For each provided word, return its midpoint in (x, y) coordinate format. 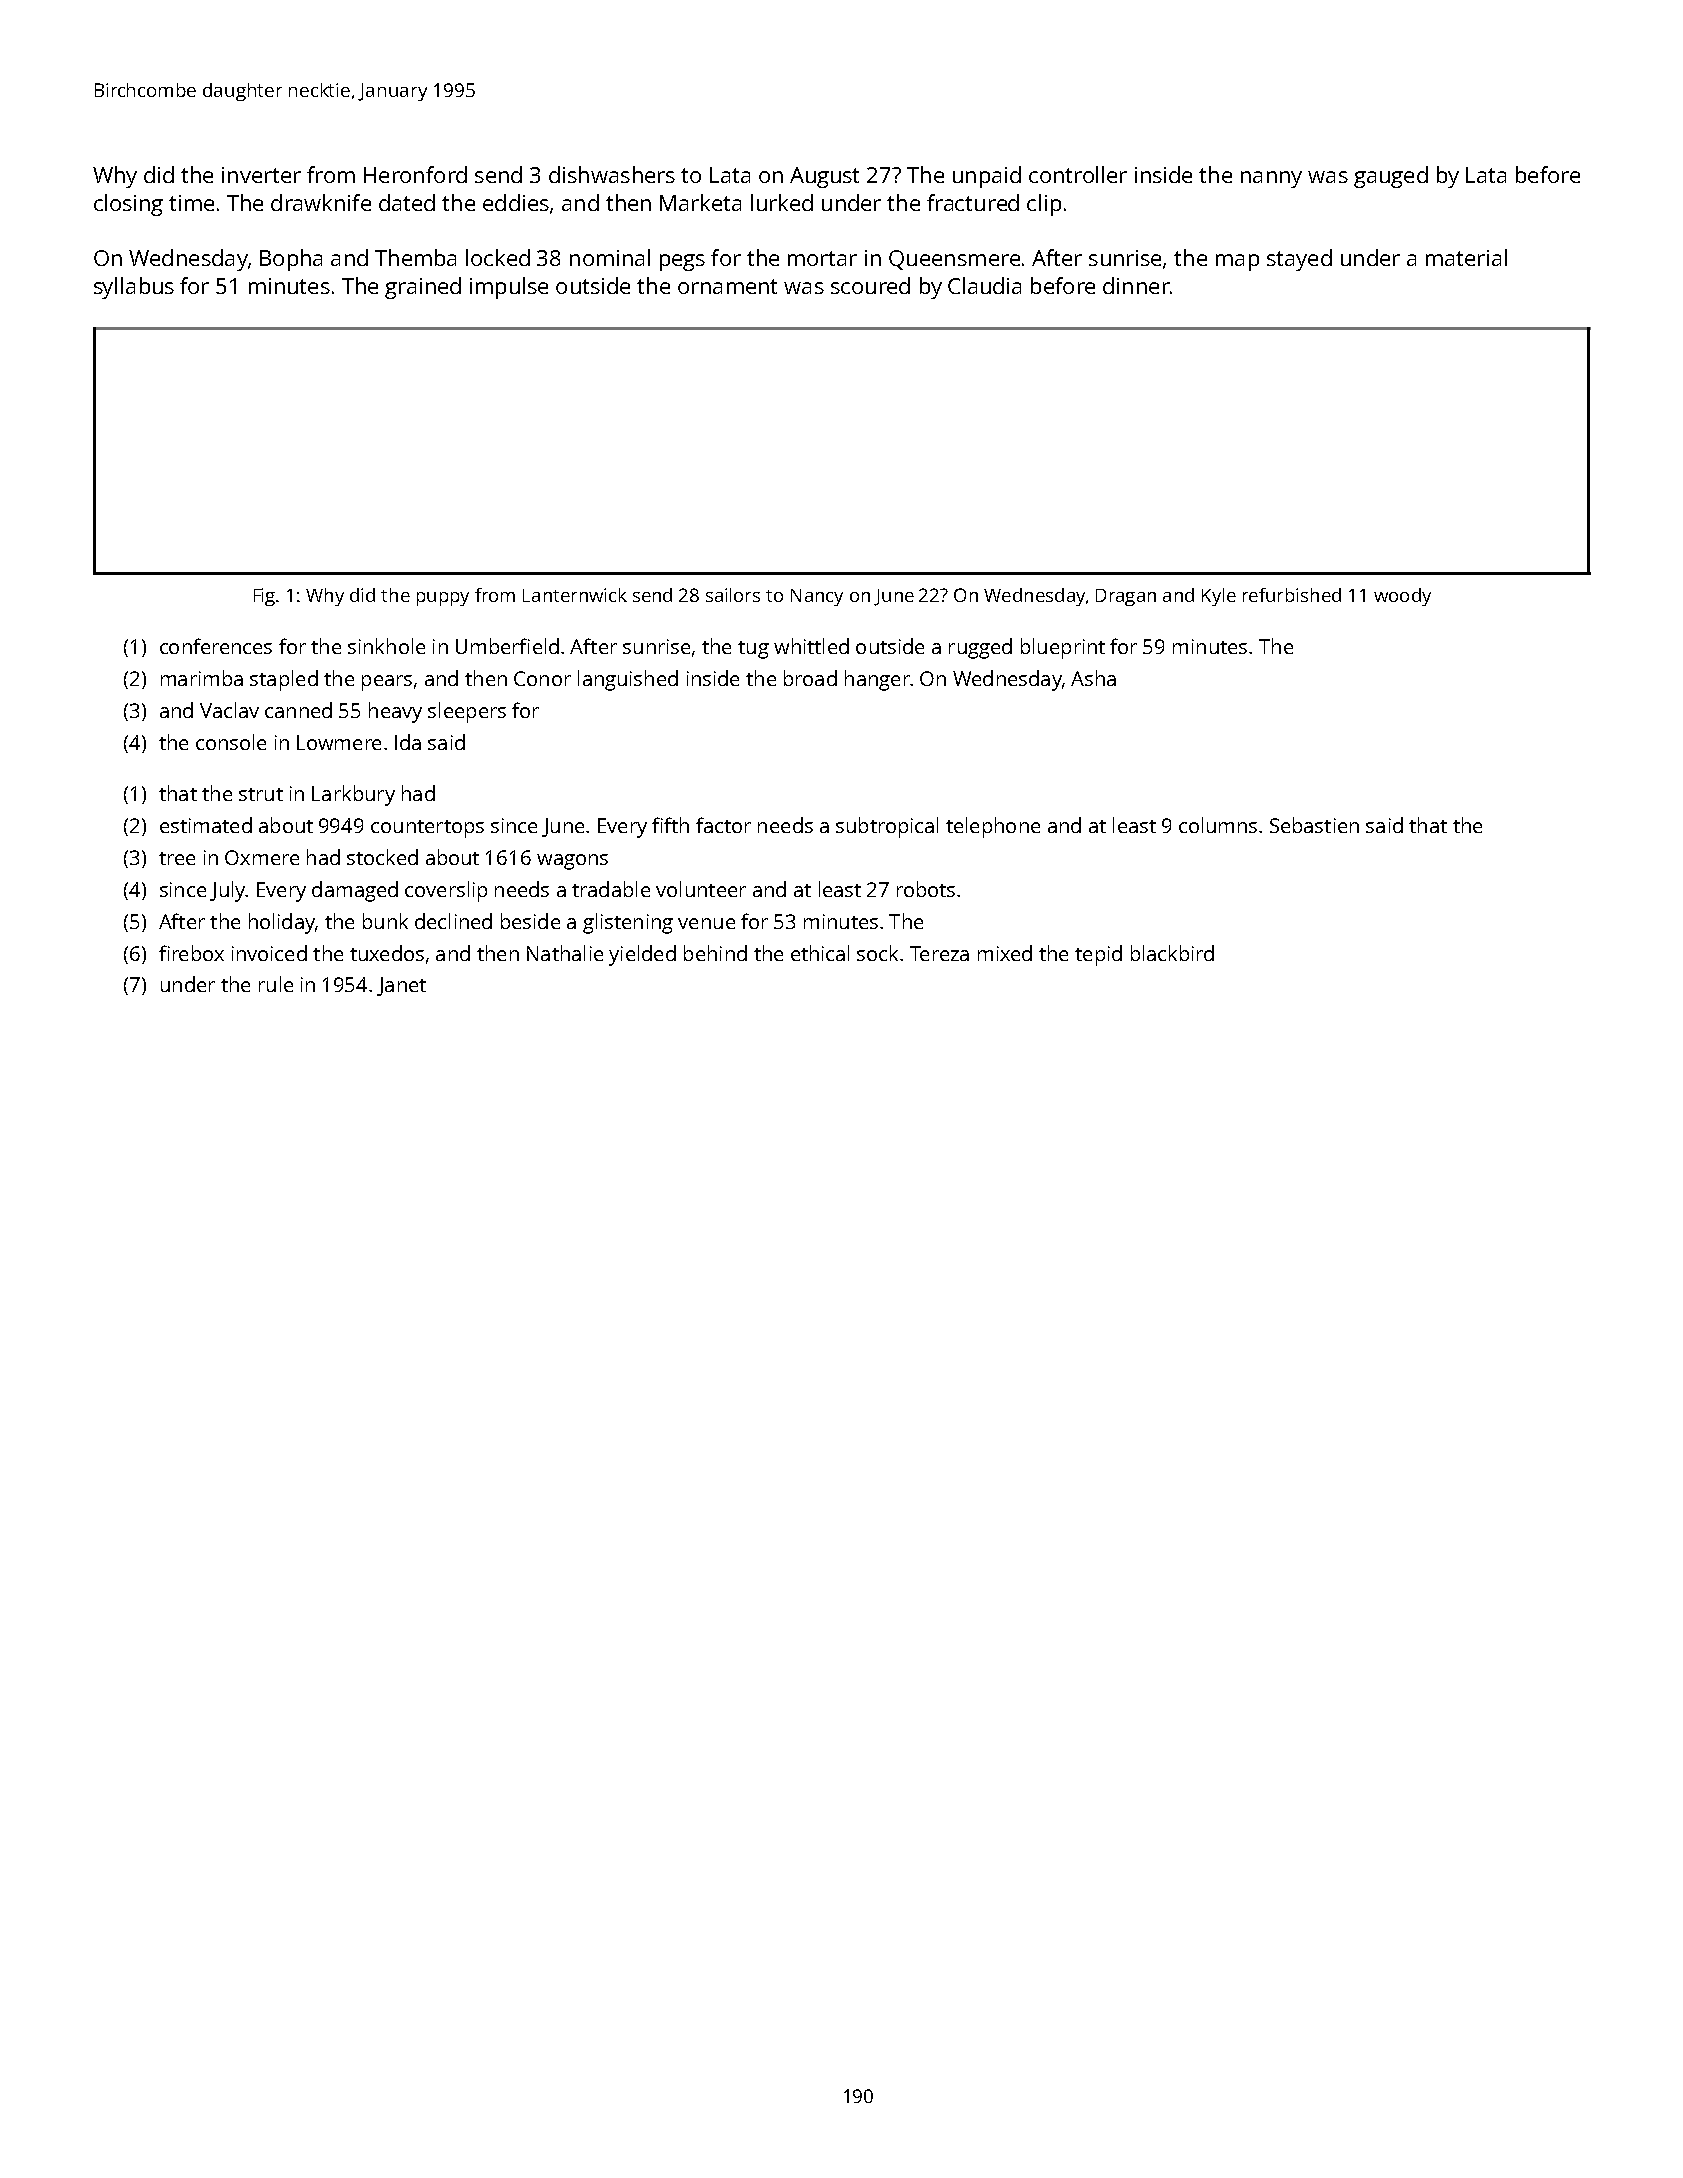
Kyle (1219, 597)
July (228, 891)
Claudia (984, 285)
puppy (443, 599)
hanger (877, 680)
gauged (1391, 177)
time (191, 203)
